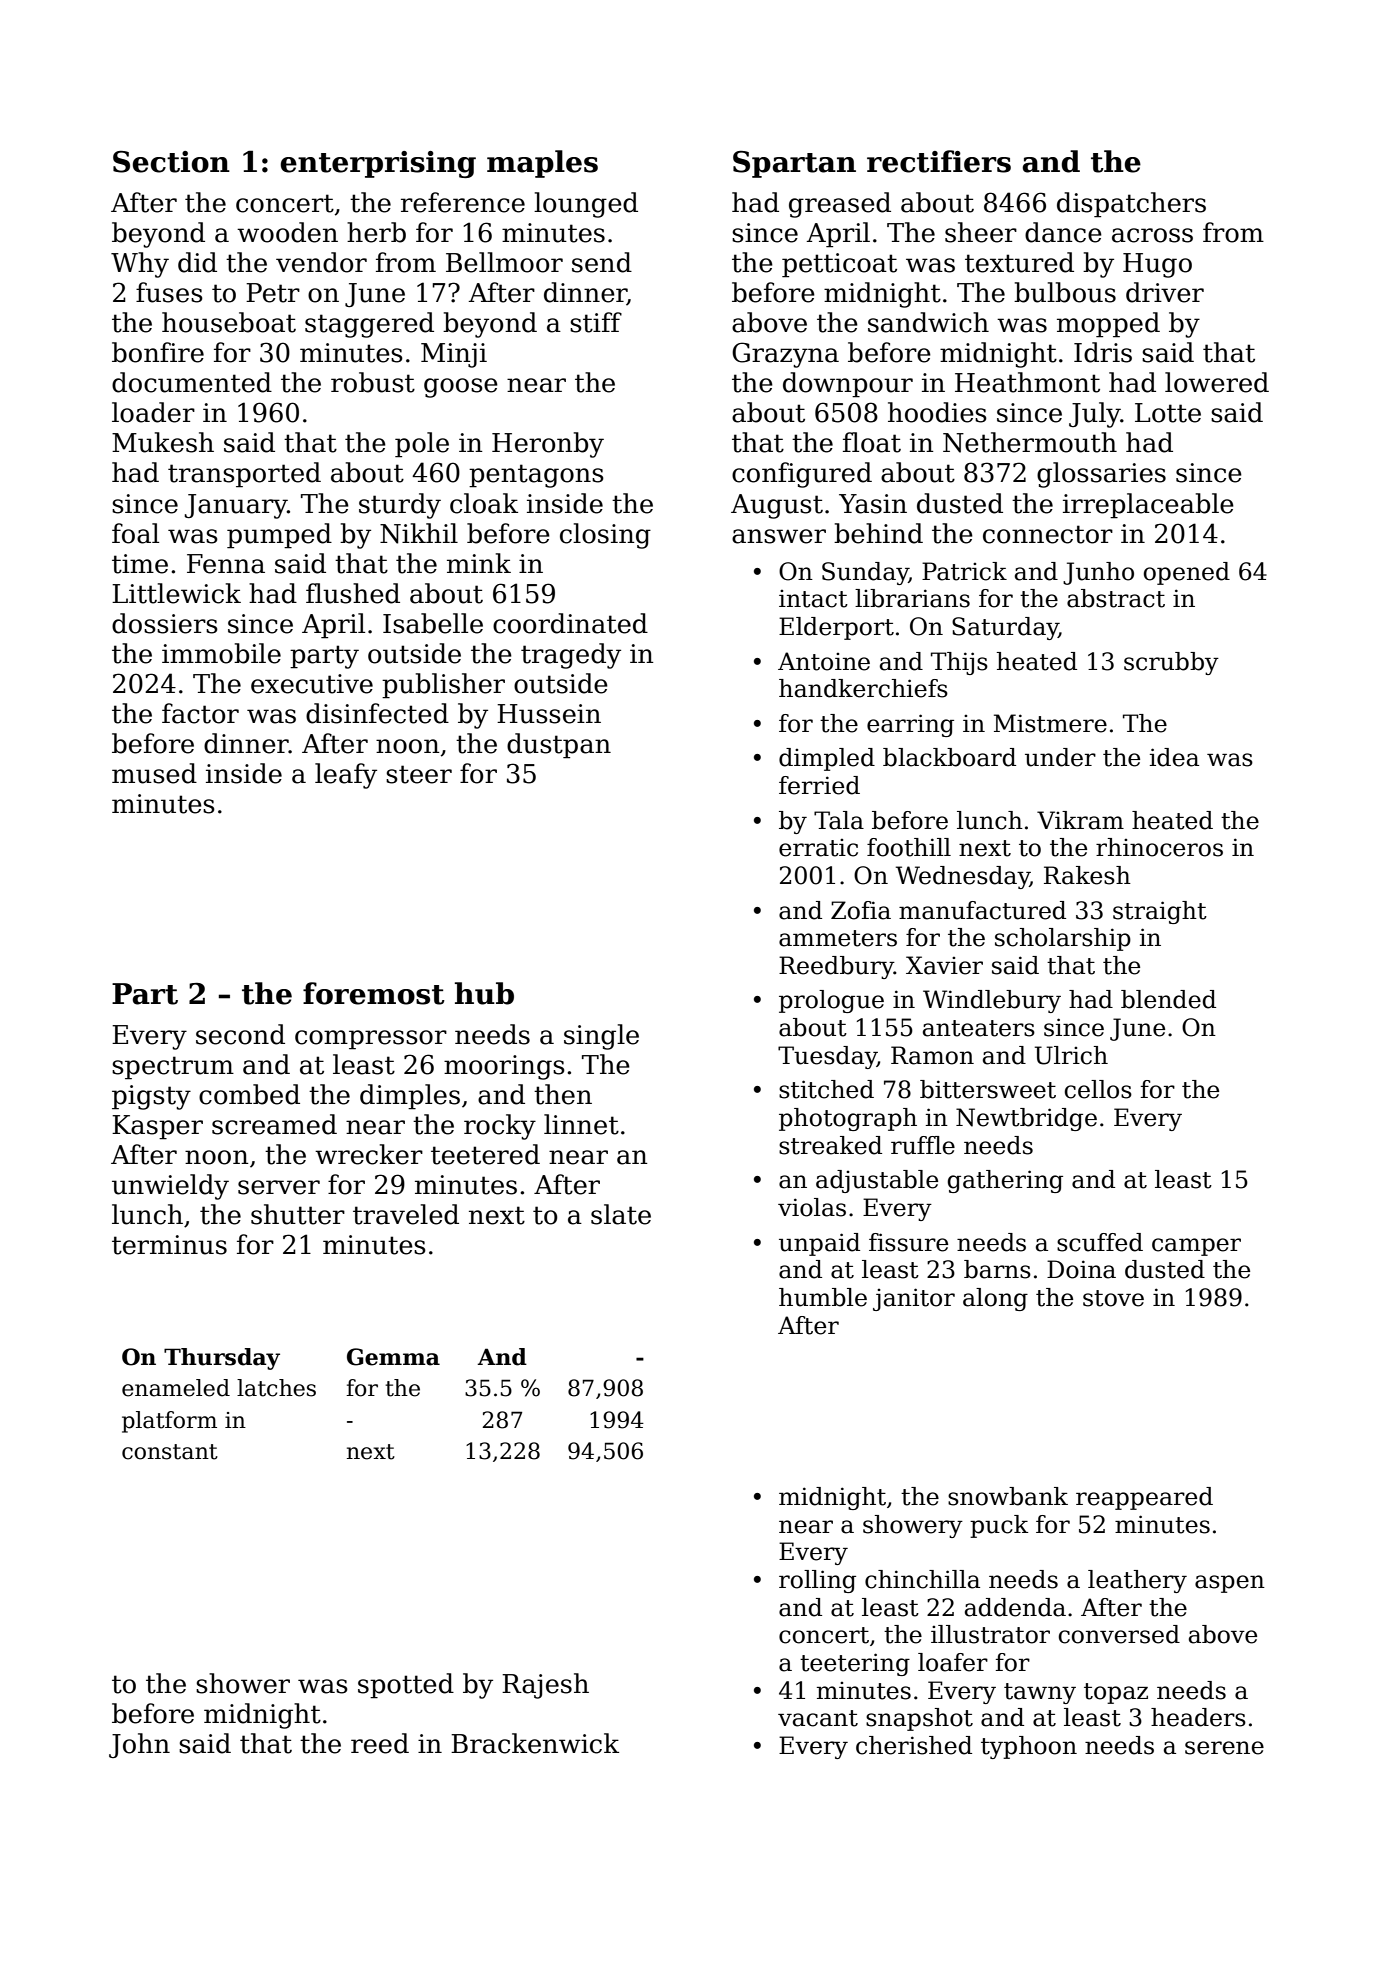 This screenshot has width=1386, height=1969. What do you see at coordinates (504, 262) in the screenshot?
I see `Bellmoor` at bounding box center [504, 262].
